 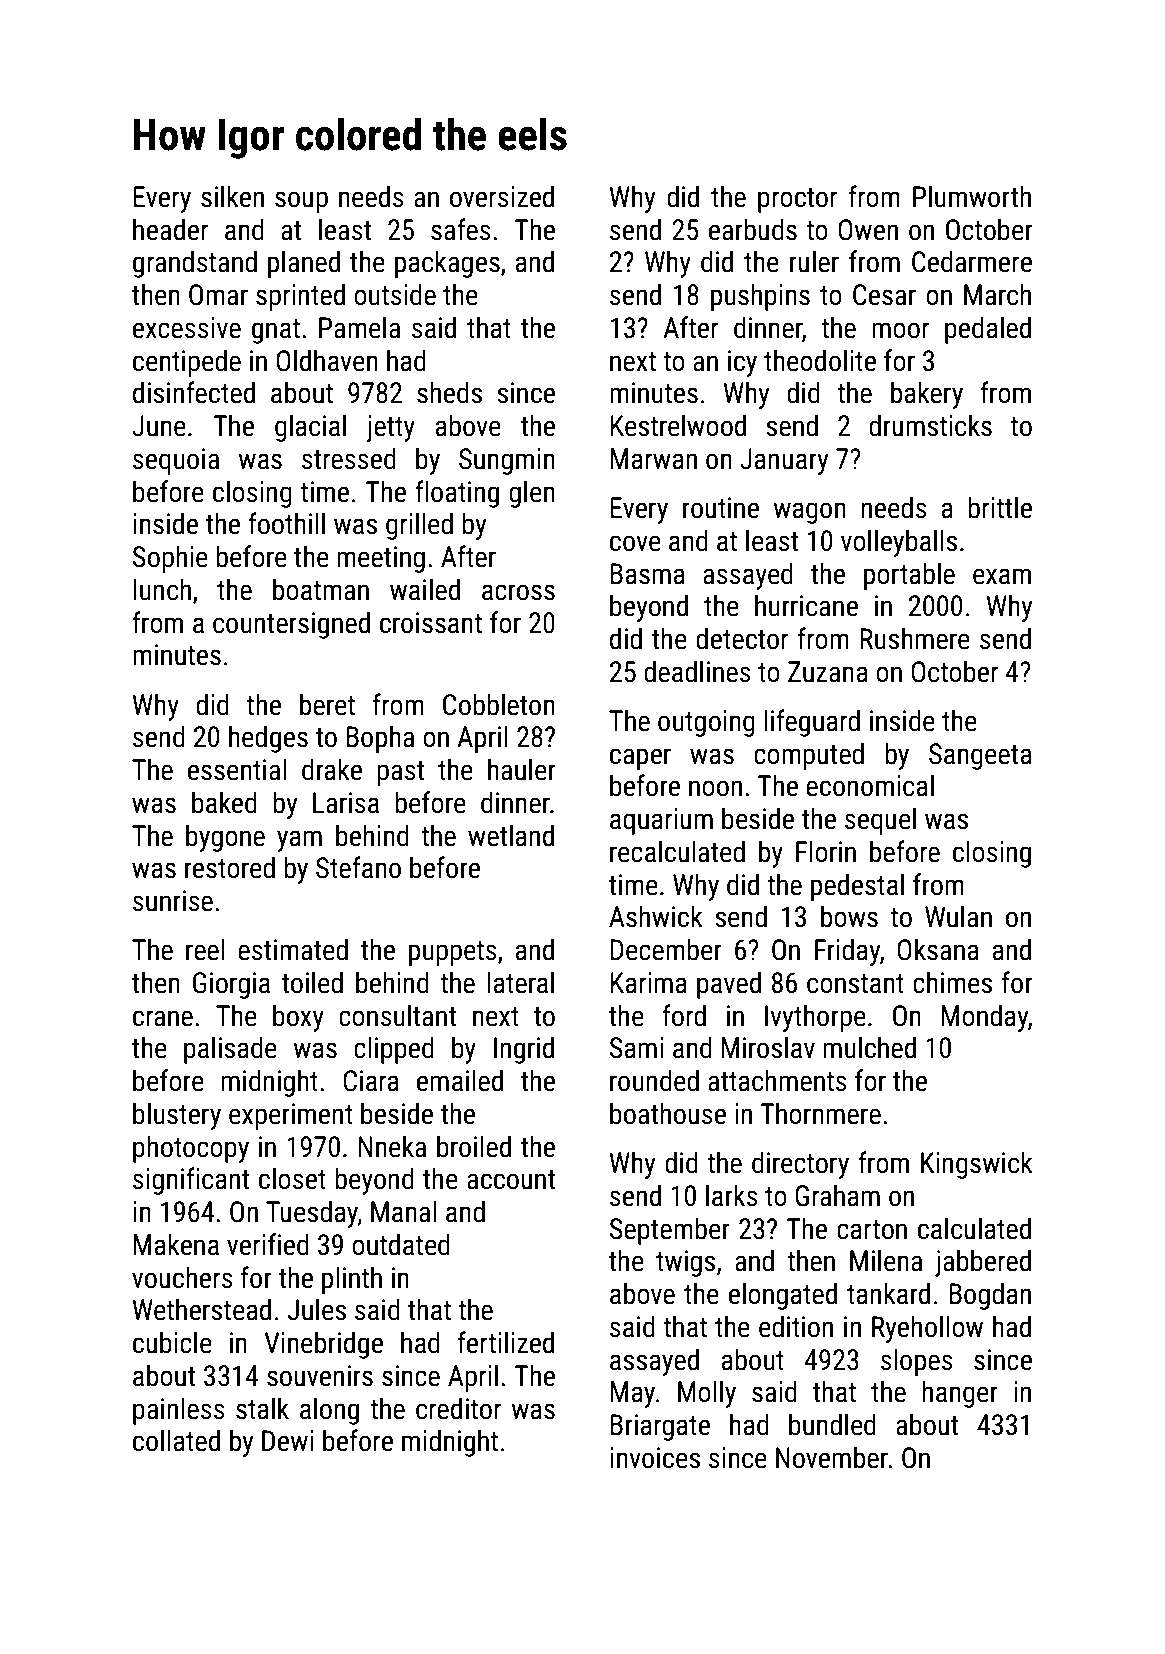 I want to click on Plumworth, so click(x=972, y=196).
